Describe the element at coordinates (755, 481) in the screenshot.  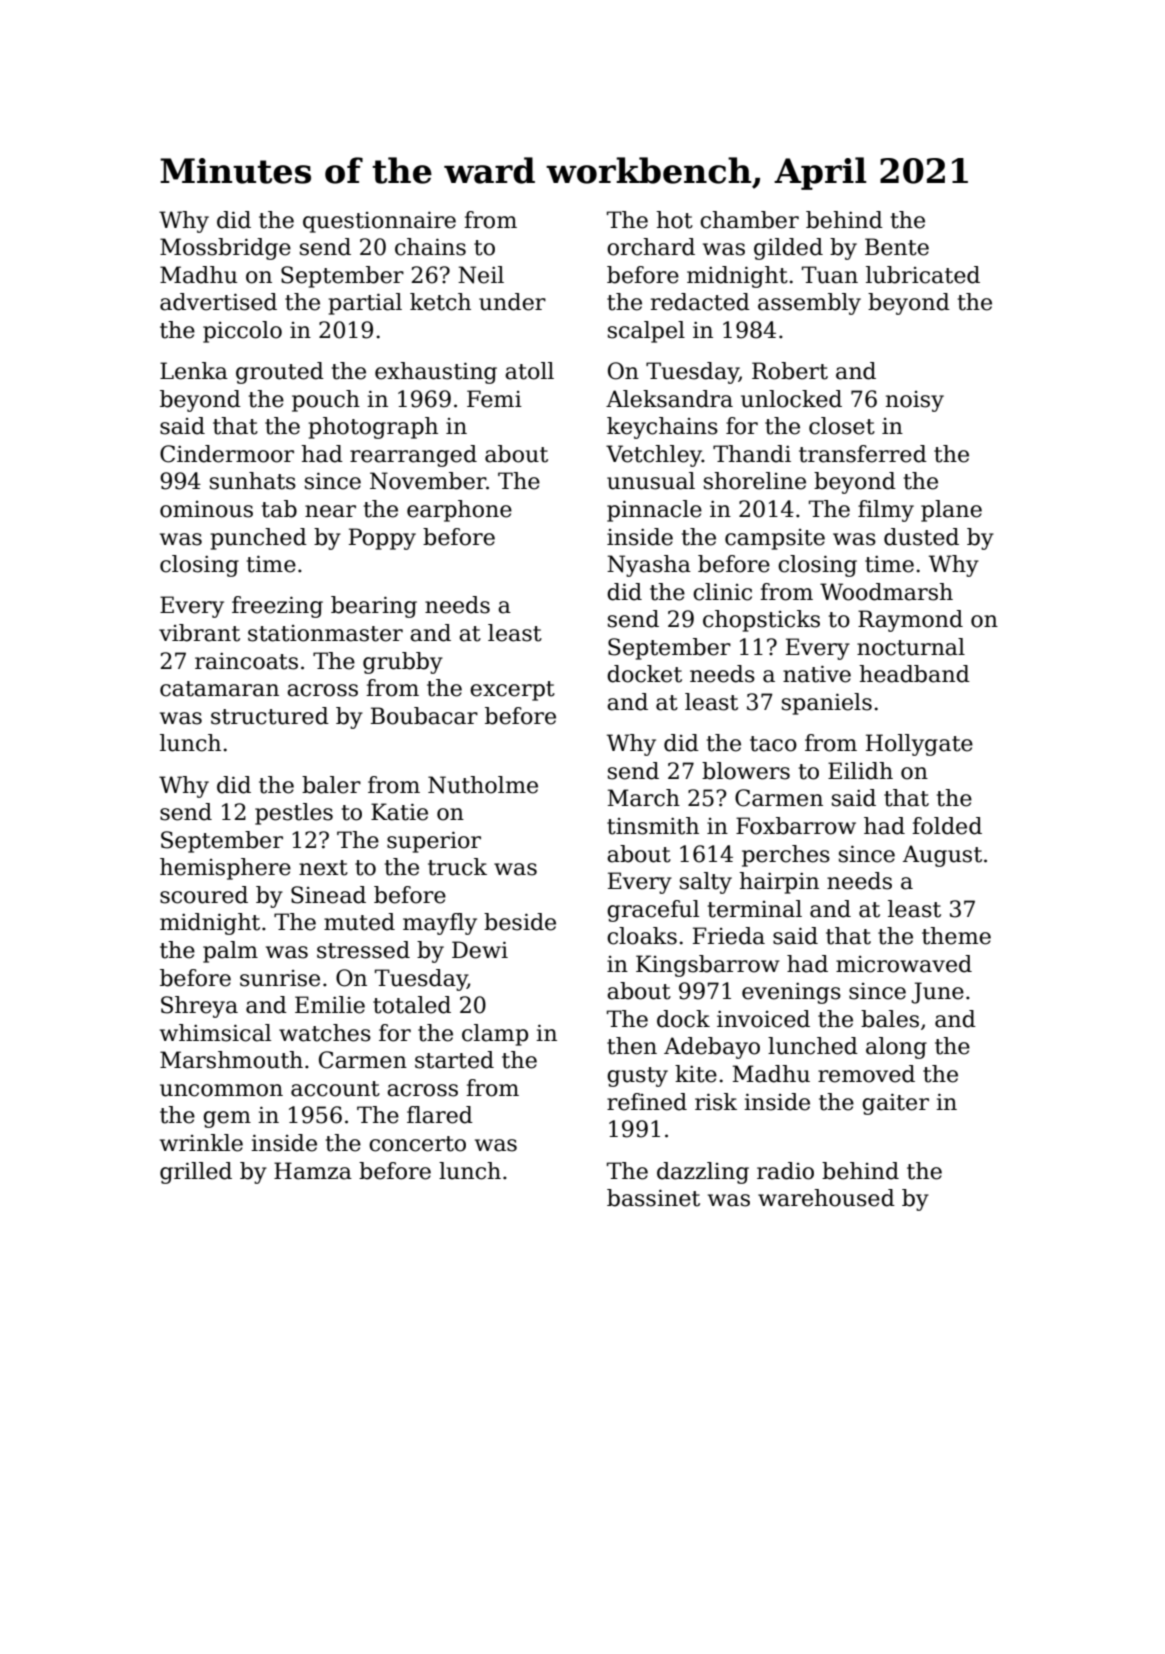
I see `shoreline` at that location.
